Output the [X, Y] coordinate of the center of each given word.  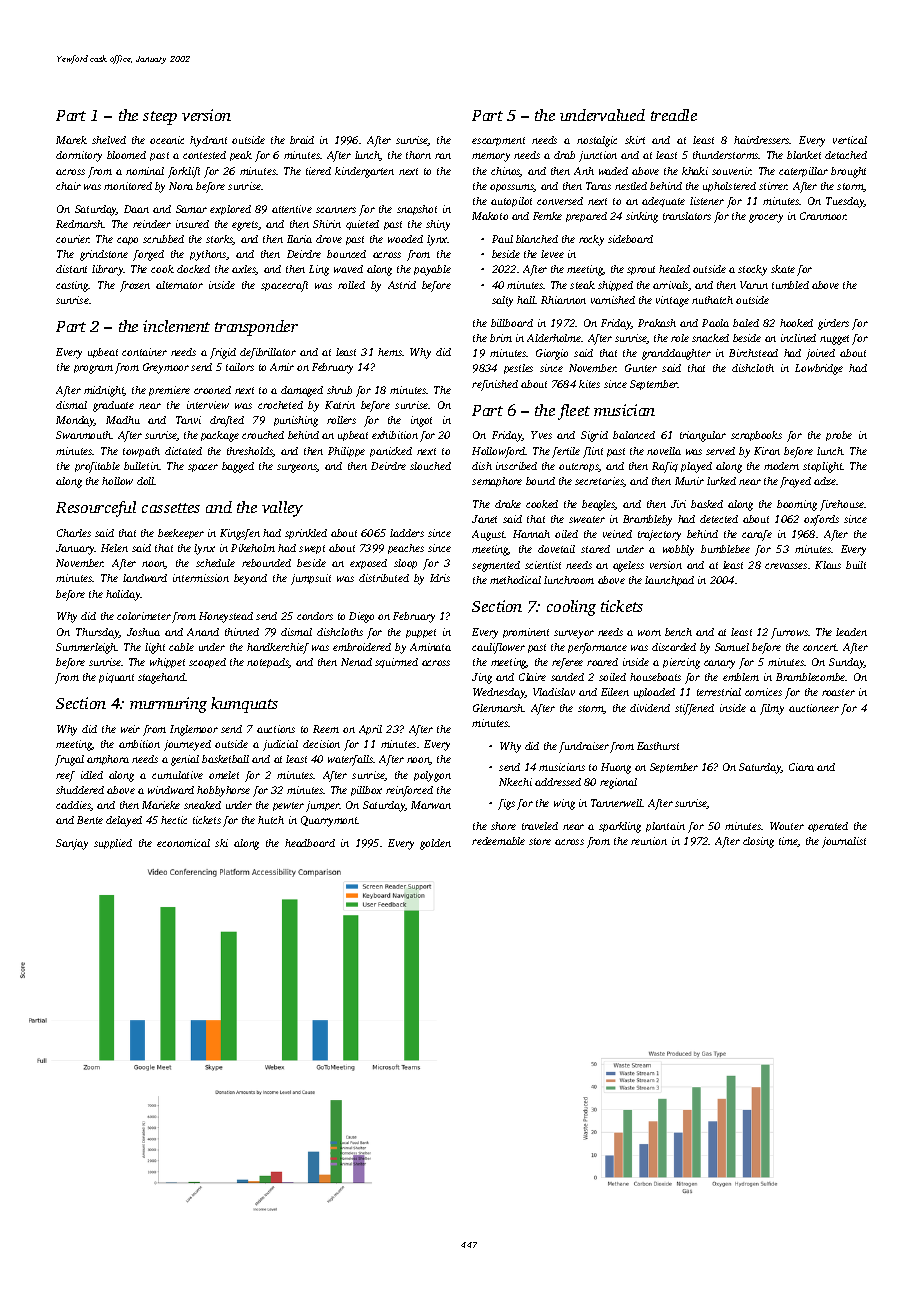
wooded [405, 239]
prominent [526, 633]
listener [707, 201]
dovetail [556, 549]
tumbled [790, 285]
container [144, 352]
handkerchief [278, 648]
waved [348, 269]
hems [390, 352]
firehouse [842, 505]
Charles [74, 533]
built [856, 565]
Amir [282, 367]
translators [687, 216]
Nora [181, 186]
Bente [90, 820]
